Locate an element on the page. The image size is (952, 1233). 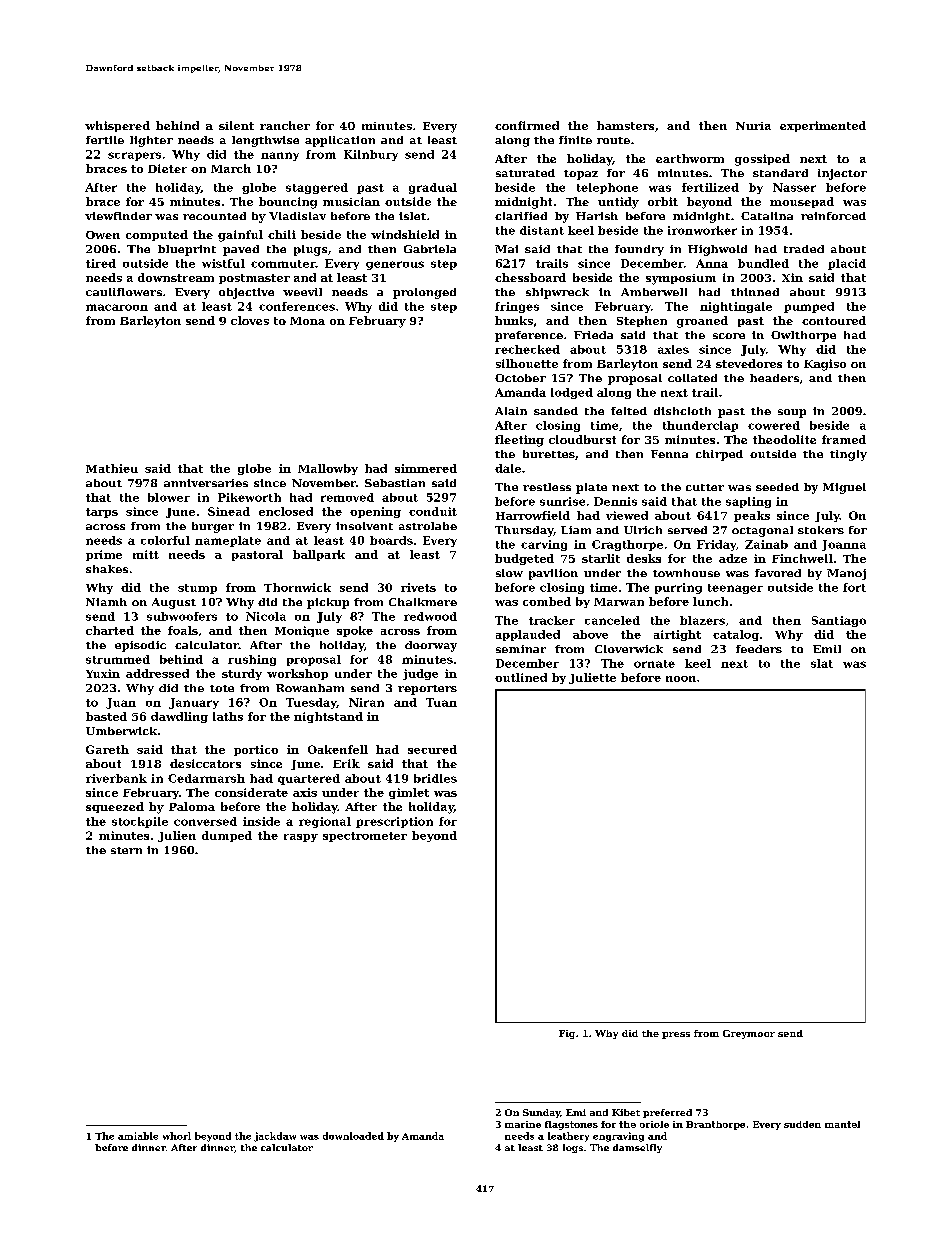
spectrometer is located at coordinates (365, 837).
